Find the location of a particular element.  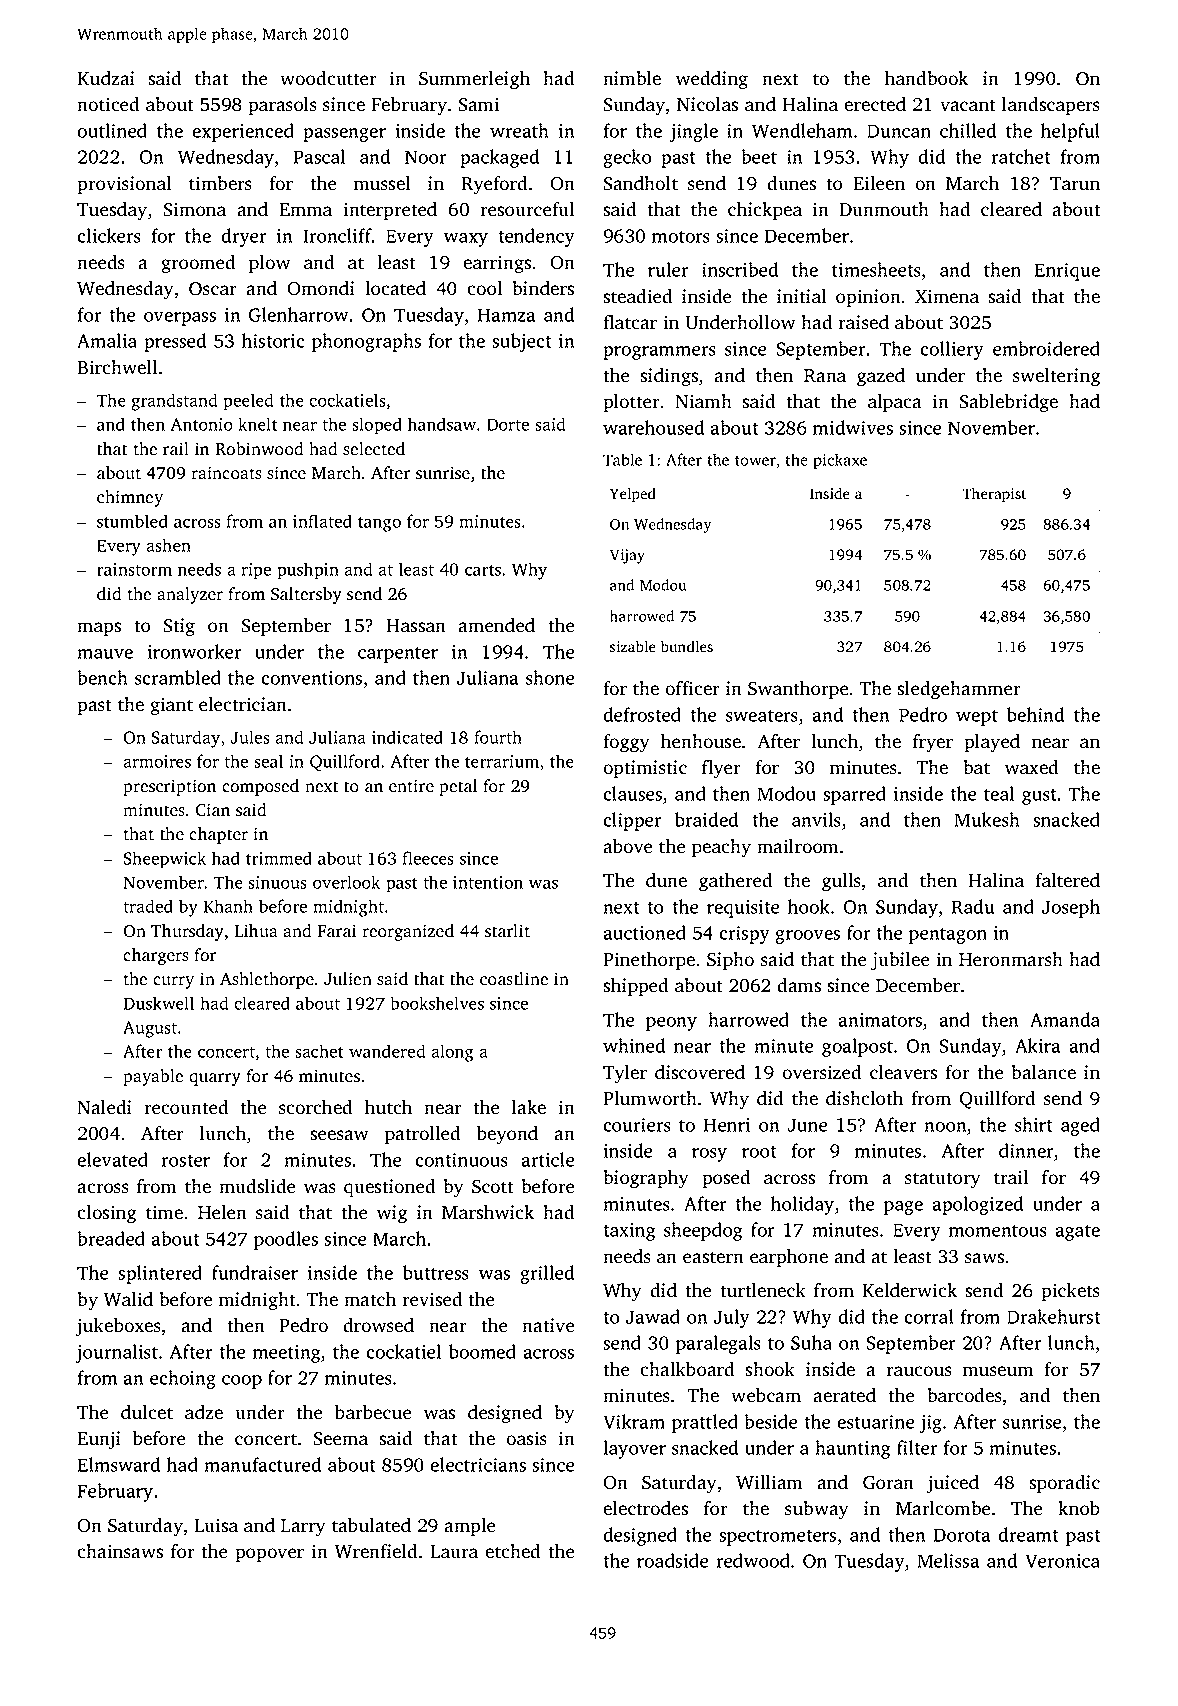

corral is located at coordinates (929, 1316).
